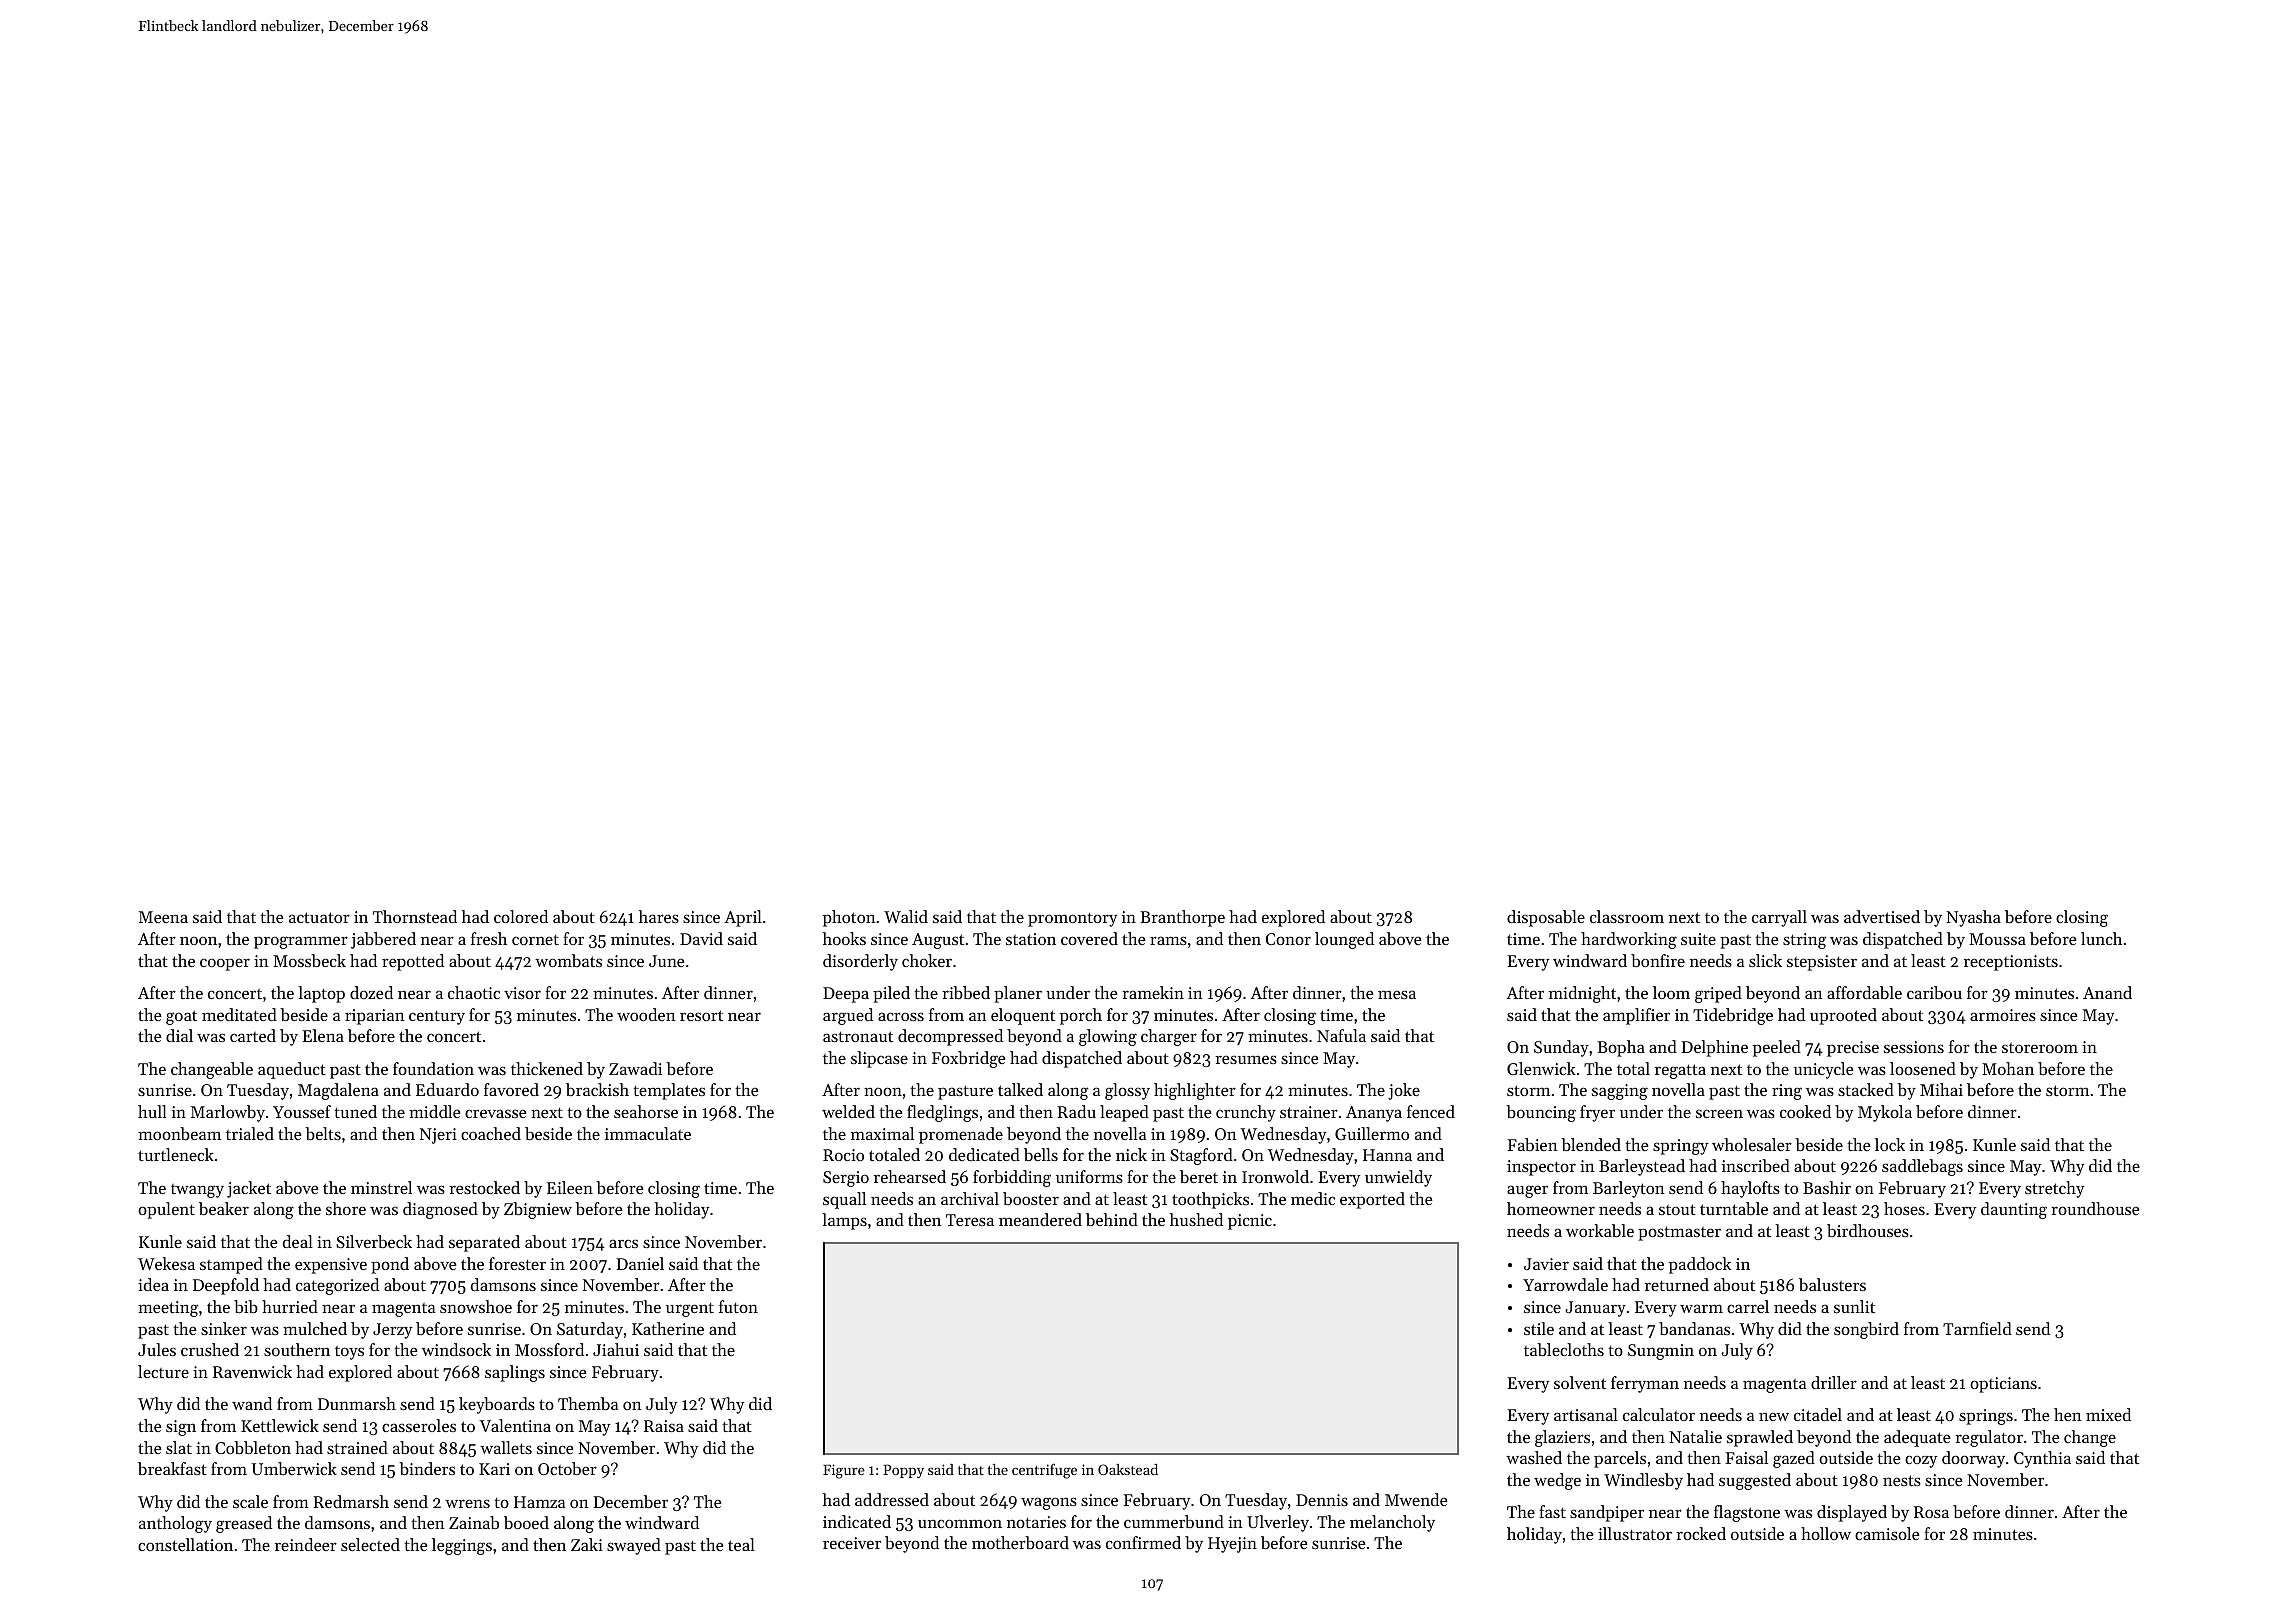  Describe the element at coordinates (298, 1241) in the page. I see `deal` at that location.
